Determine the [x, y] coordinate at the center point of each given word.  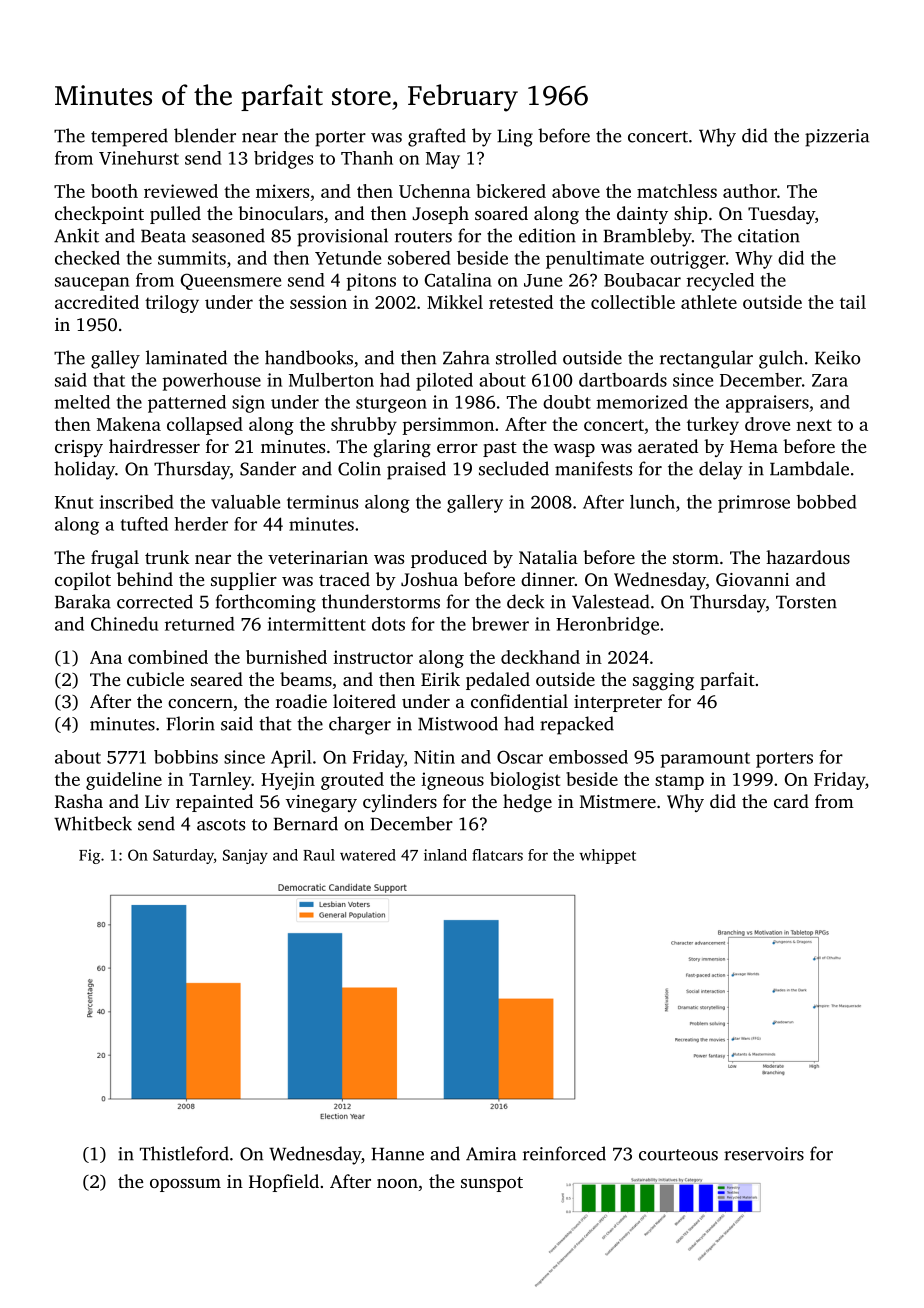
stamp [679, 782]
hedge [527, 803]
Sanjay [245, 856]
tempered [129, 137]
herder [201, 524]
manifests [593, 468]
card [791, 801]
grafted [437, 137]
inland [445, 855]
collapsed [205, 426]
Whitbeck [93, 823]
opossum [185, 1185]
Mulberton [331, 380]
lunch [652, 502]
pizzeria [837, 138]
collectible [633, 302]
